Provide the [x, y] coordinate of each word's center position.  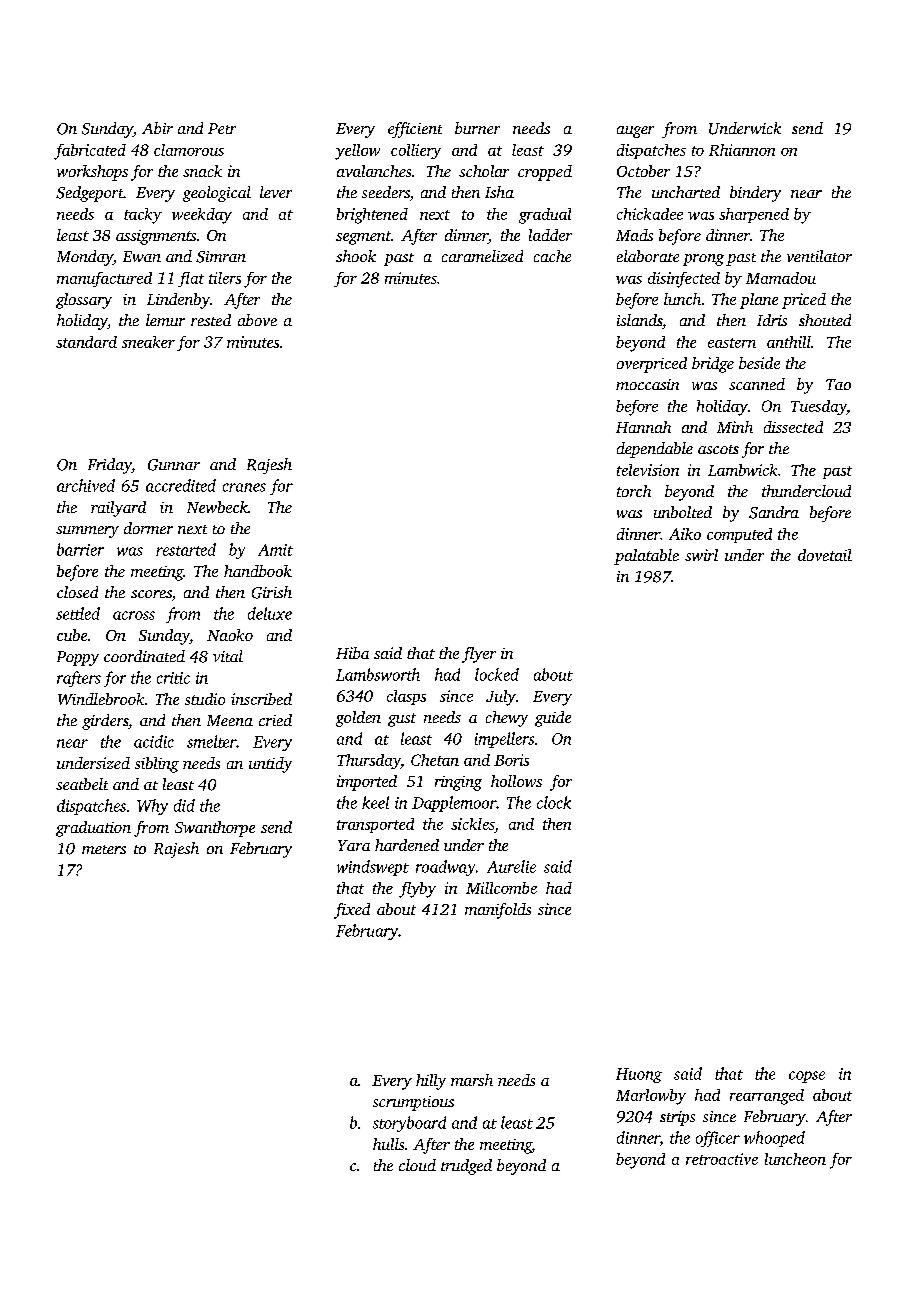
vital [228, 656]
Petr [222, 128]
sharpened [754, 215]
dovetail [825, 555]
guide [553, 719]
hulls [388, 1144]
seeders [386, 192]
